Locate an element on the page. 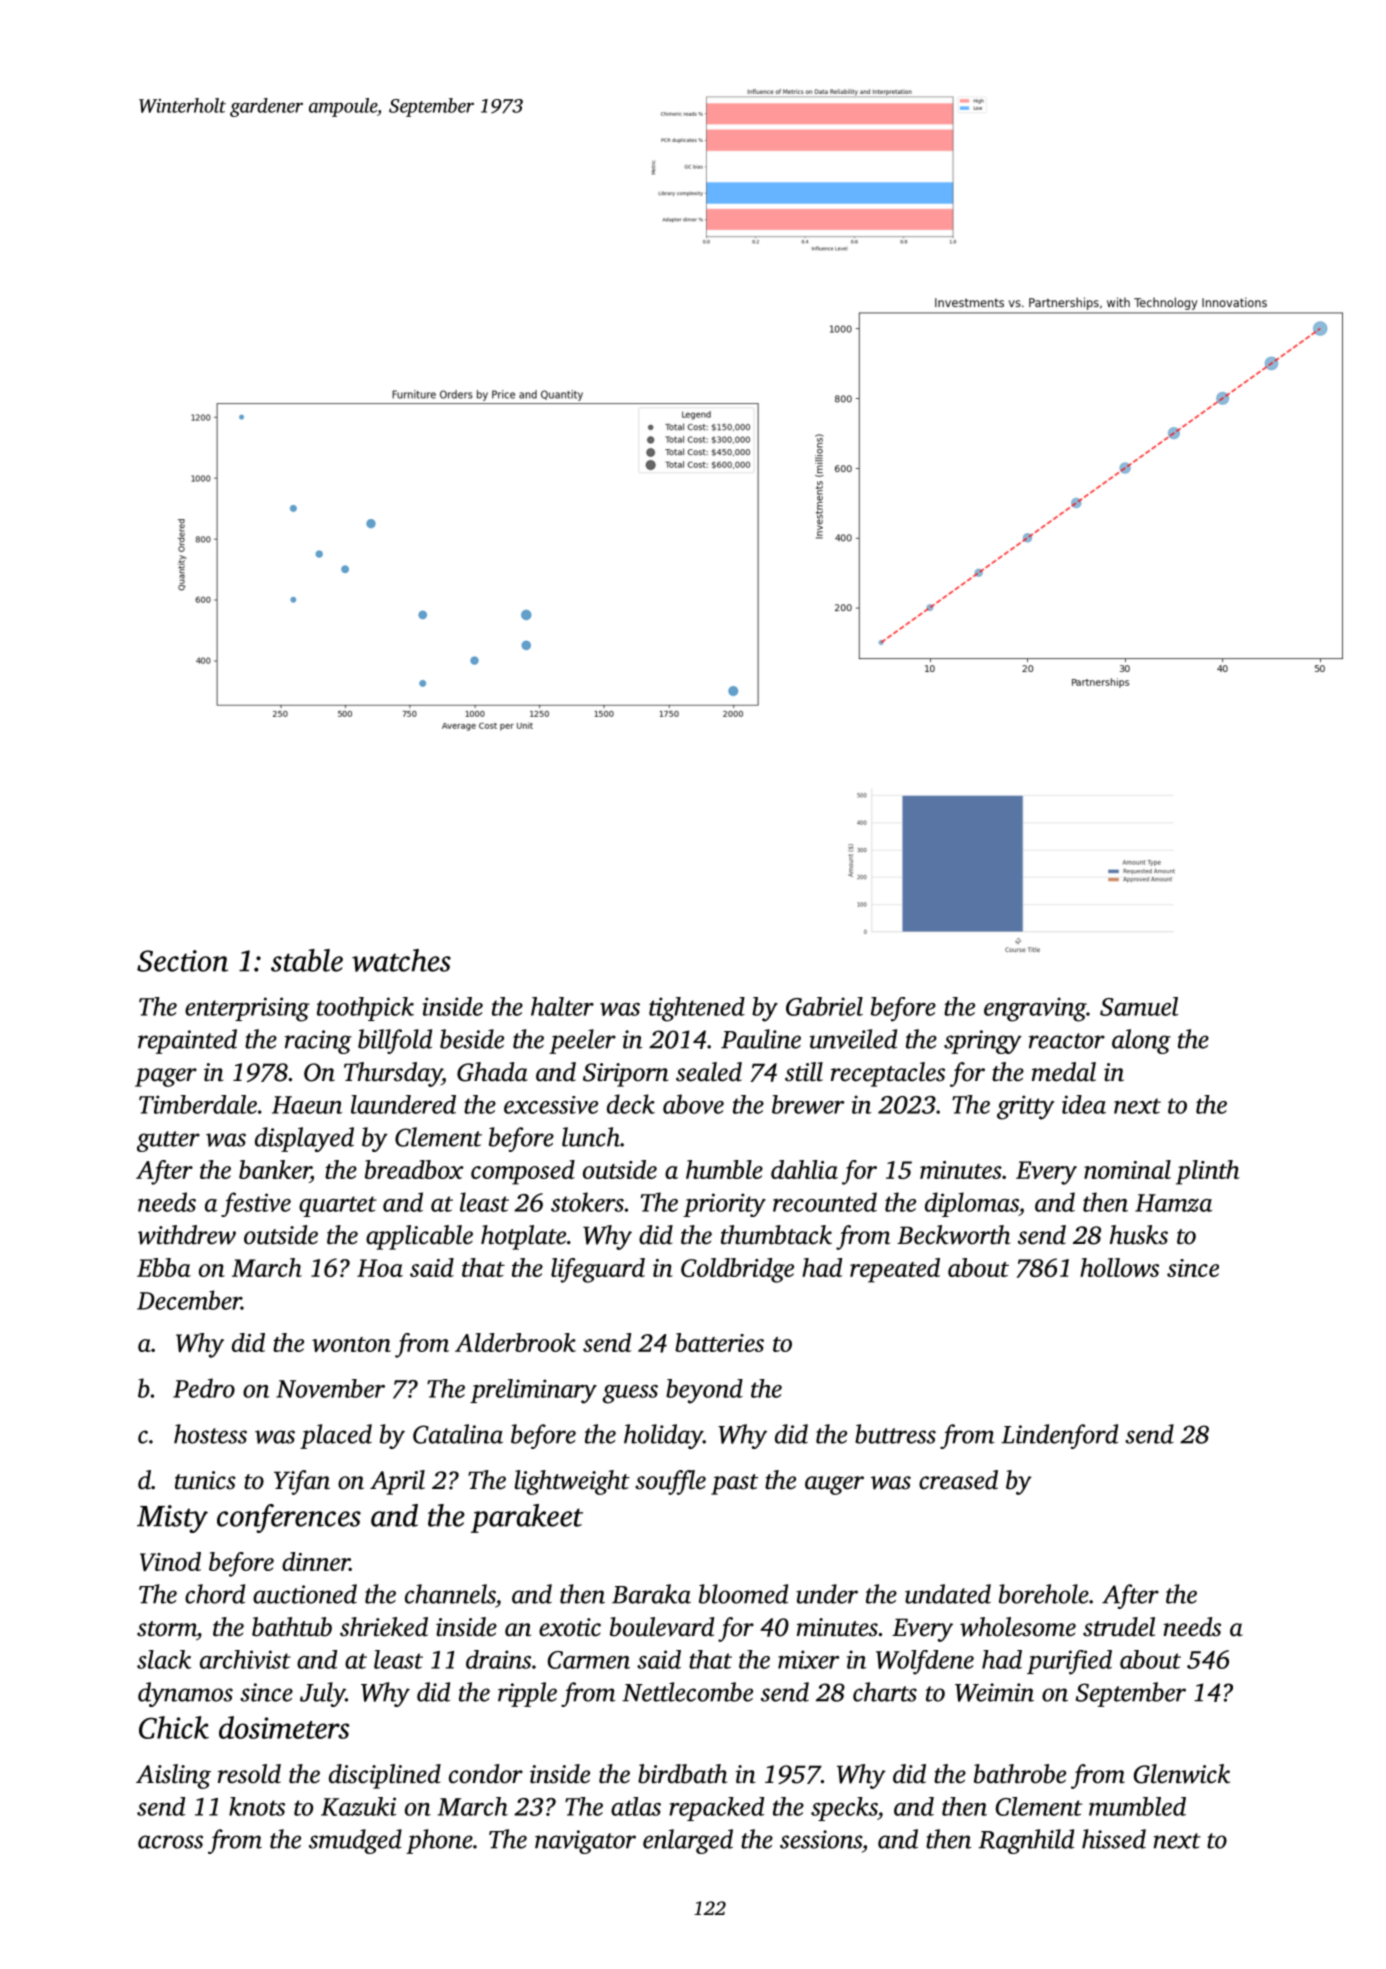  conferences is located at coordinates (289, 1518).
